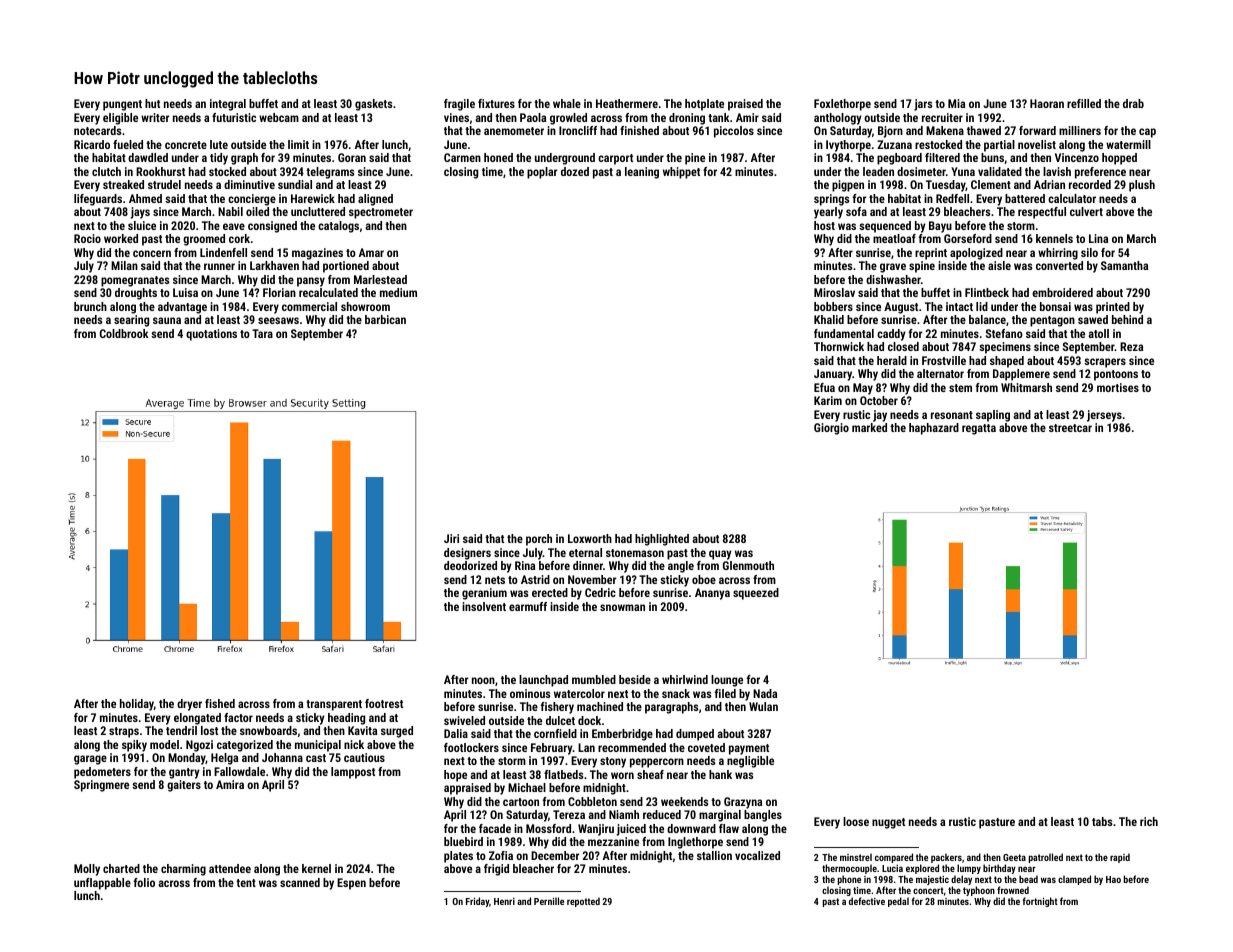 This document has height=952, width=1233. Describe the element at coordinates (87, 870) in the document. I see `Molly` at that location.
